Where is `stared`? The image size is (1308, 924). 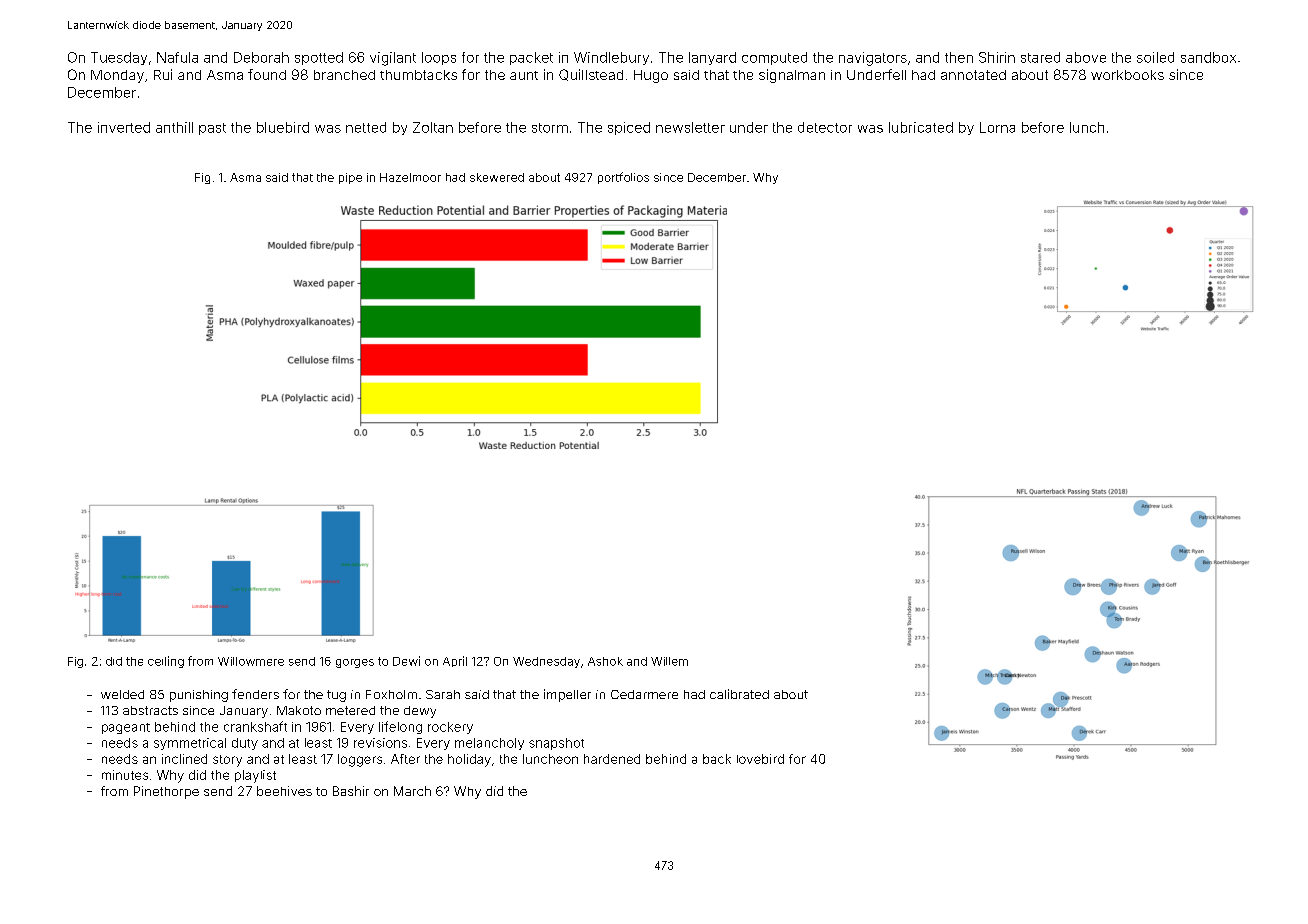
stared is located at coordinates (1040, 57).
